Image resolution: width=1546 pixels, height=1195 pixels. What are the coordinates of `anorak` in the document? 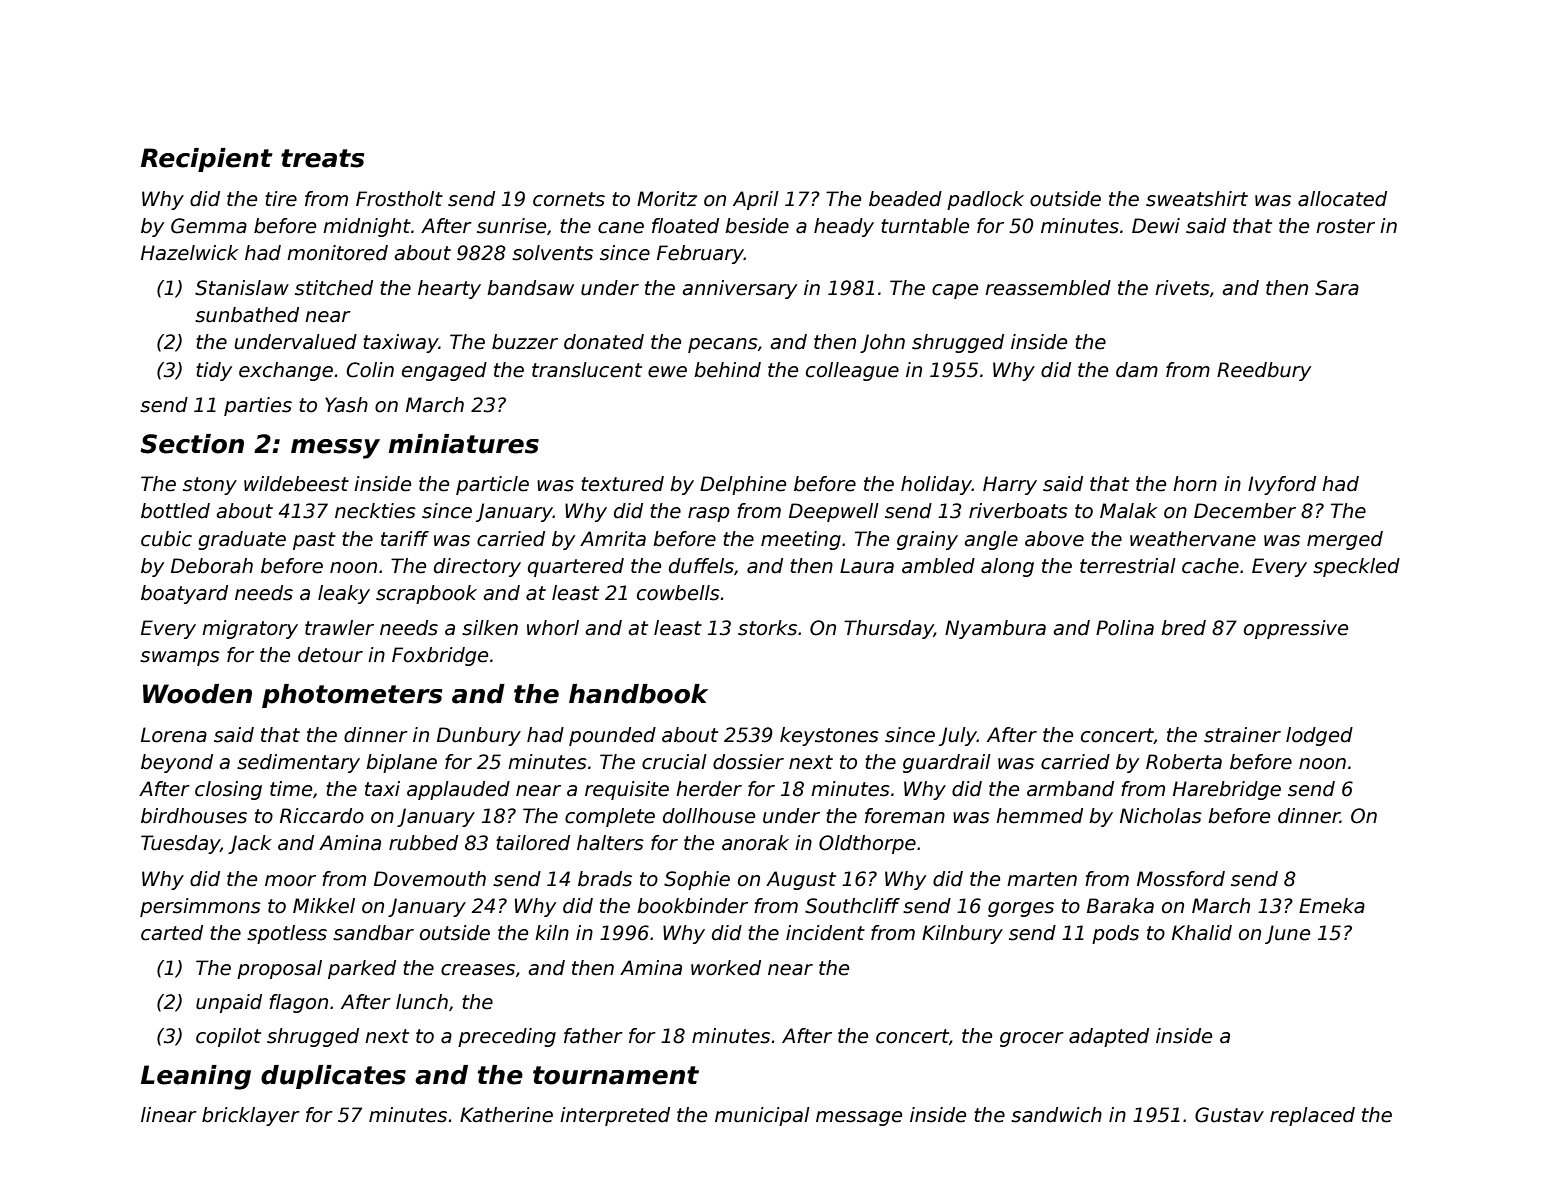 It's located at (755, 843).
